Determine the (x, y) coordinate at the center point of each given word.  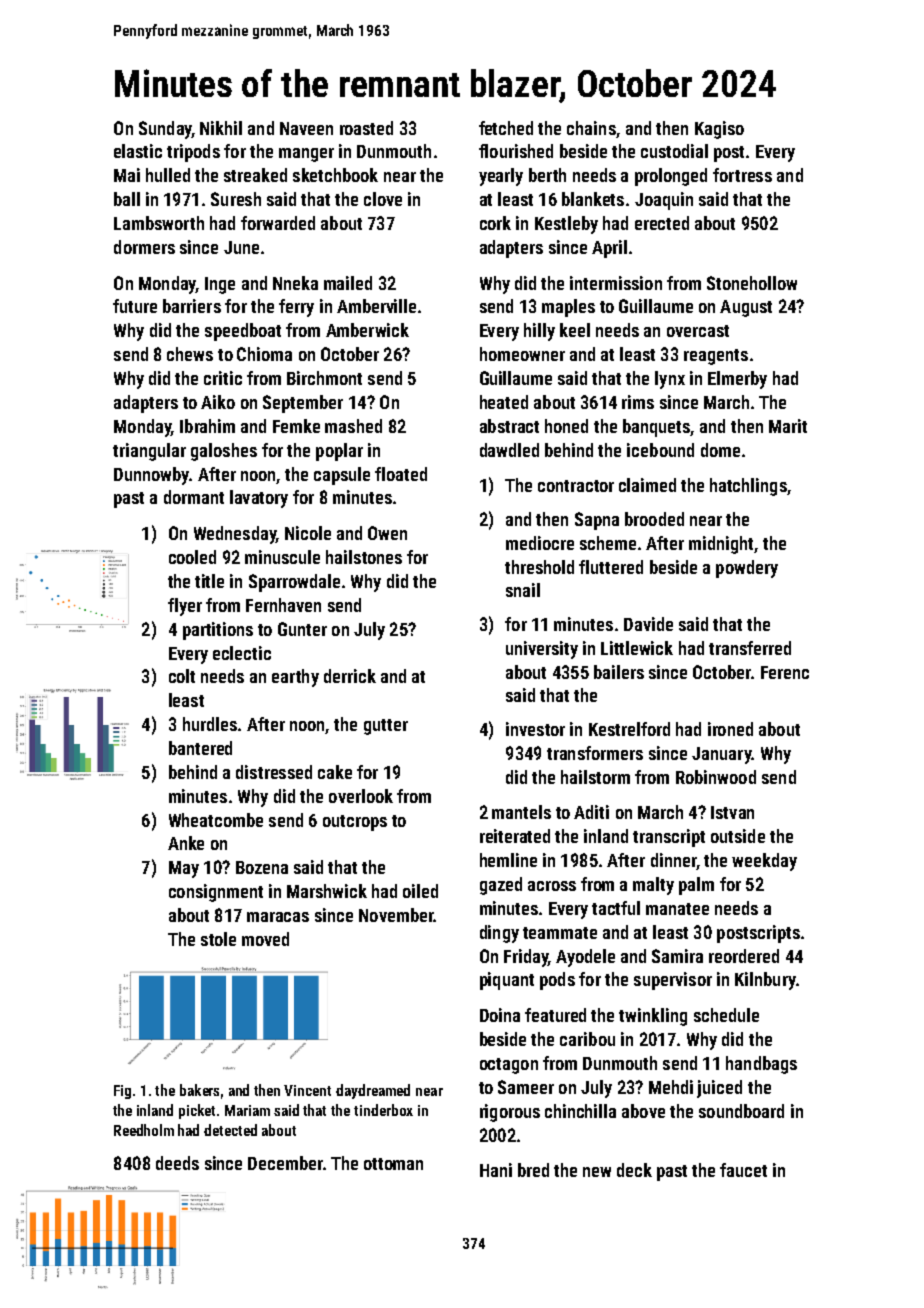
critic (223, 378)
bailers (619, 672)
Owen (387, 533)
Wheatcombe (216, 820)
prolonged (671, 177)
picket (197, 1111)
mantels (521, 812)
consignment (216, 893)
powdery (747, 569)
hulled (168, 175)
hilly (539, 332)
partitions (218, 631)
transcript (669, 838)
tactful (616, 908)
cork (495, 223)
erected (662, 223)
